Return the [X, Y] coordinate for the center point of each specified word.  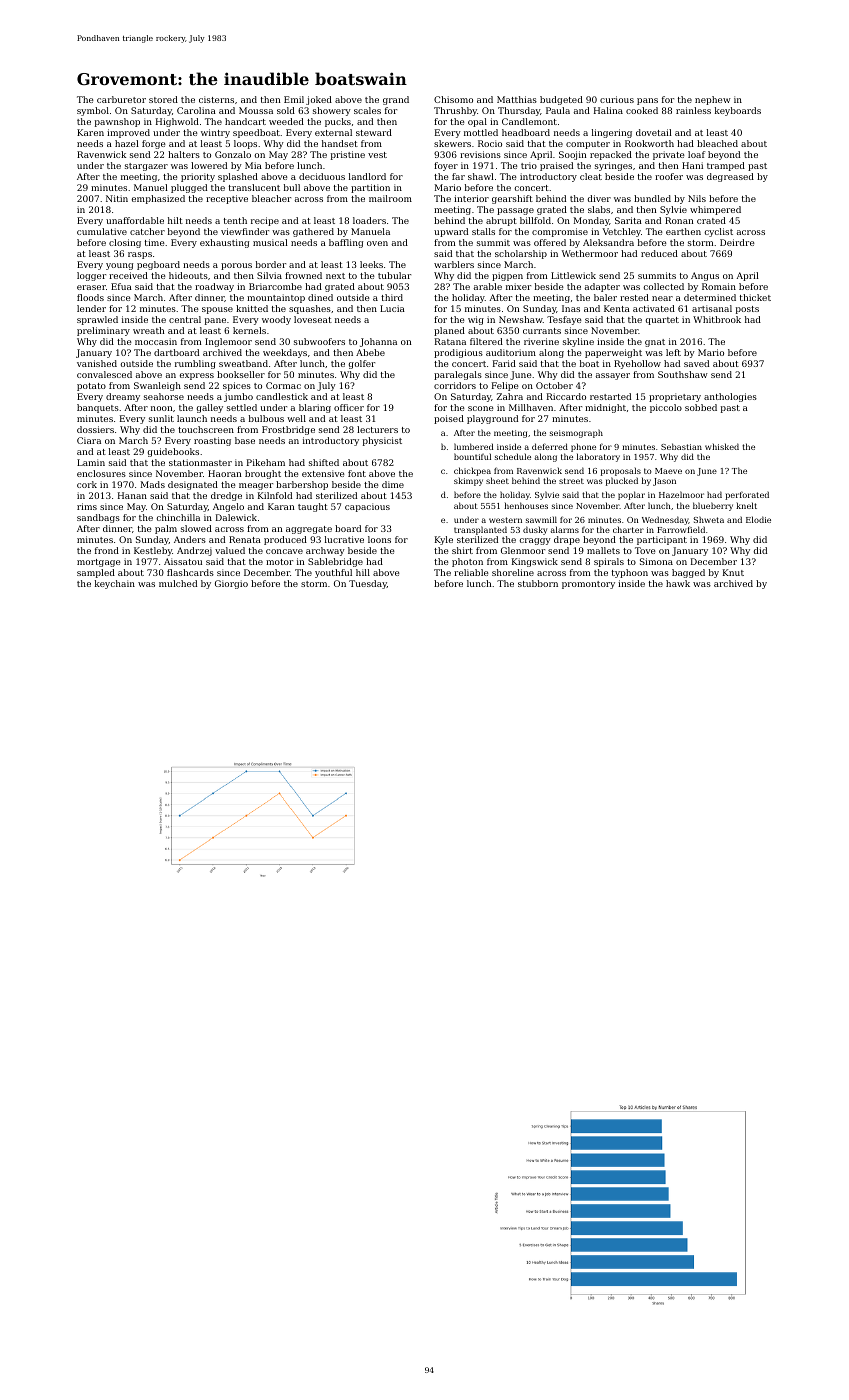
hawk [678, 583]
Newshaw [521, 319]
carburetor [121, 99]
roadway [214, 287]
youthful [333, 573]
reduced [659, 253]
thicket [755, 297]
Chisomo [453, 99]
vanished [97, 363]
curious [617, 99]
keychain [115, 584]
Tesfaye [564, 320]
